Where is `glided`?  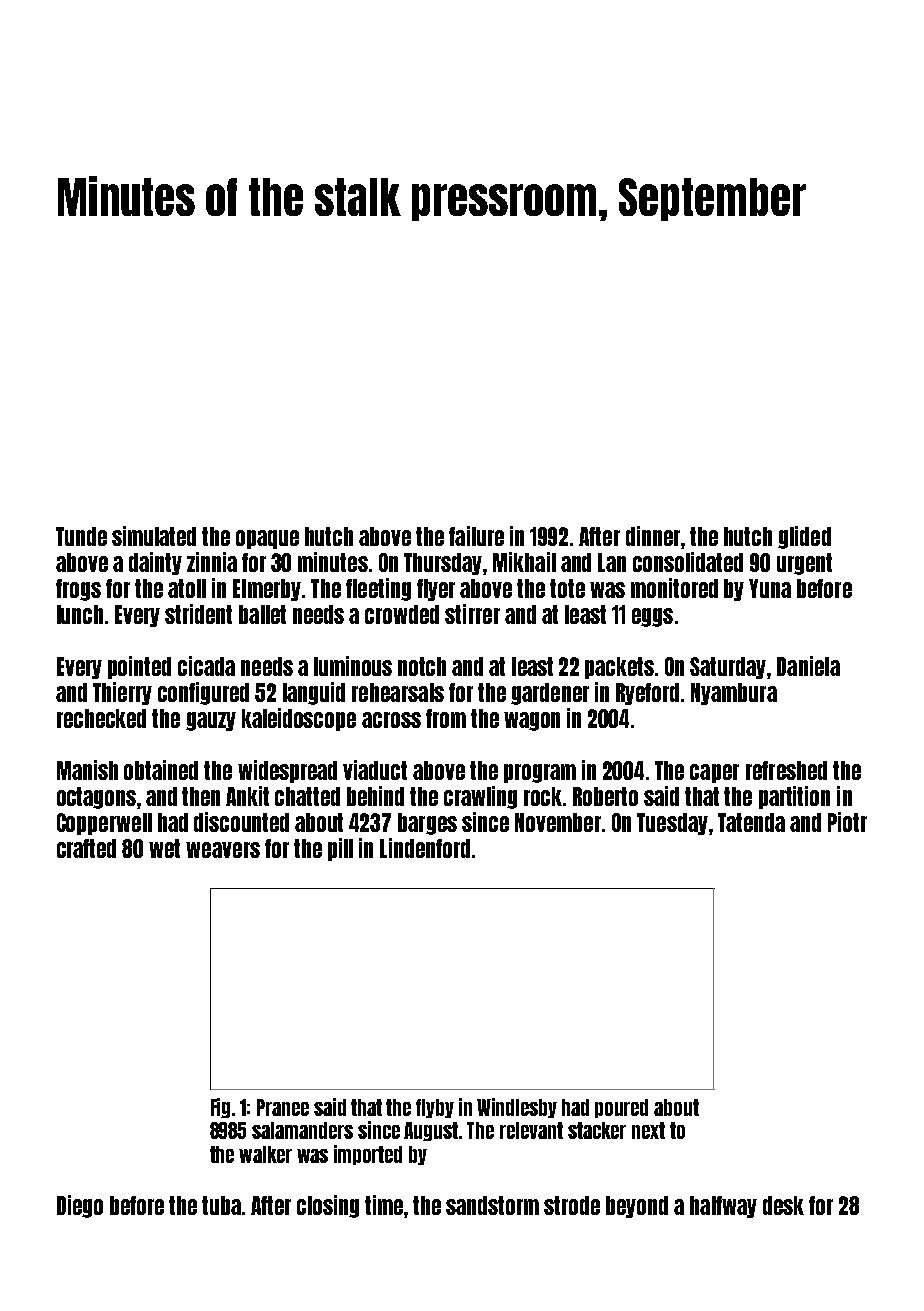
glided is located at coordinates (804, 537).
